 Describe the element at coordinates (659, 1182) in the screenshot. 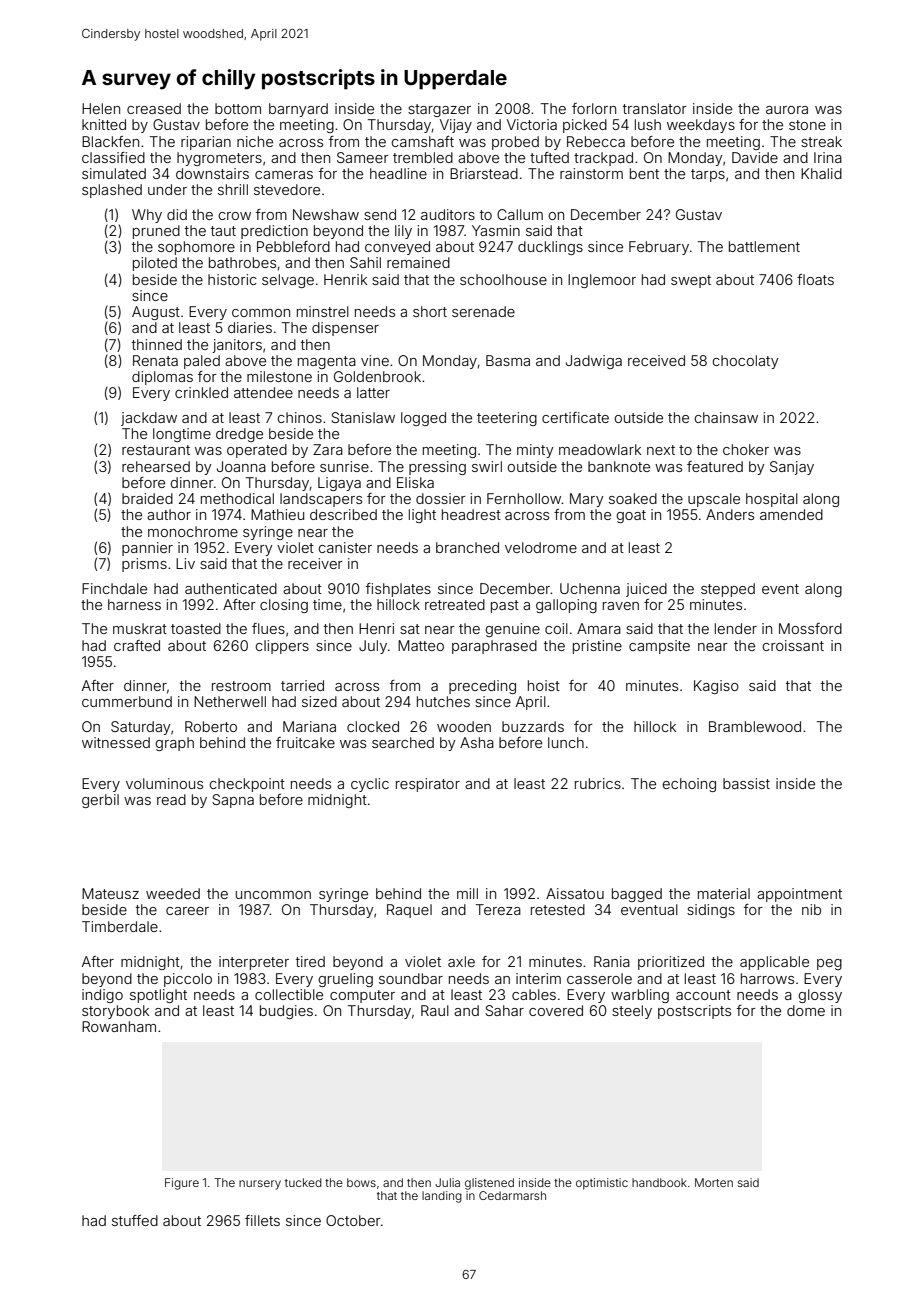

I see `handbook` at that location.
